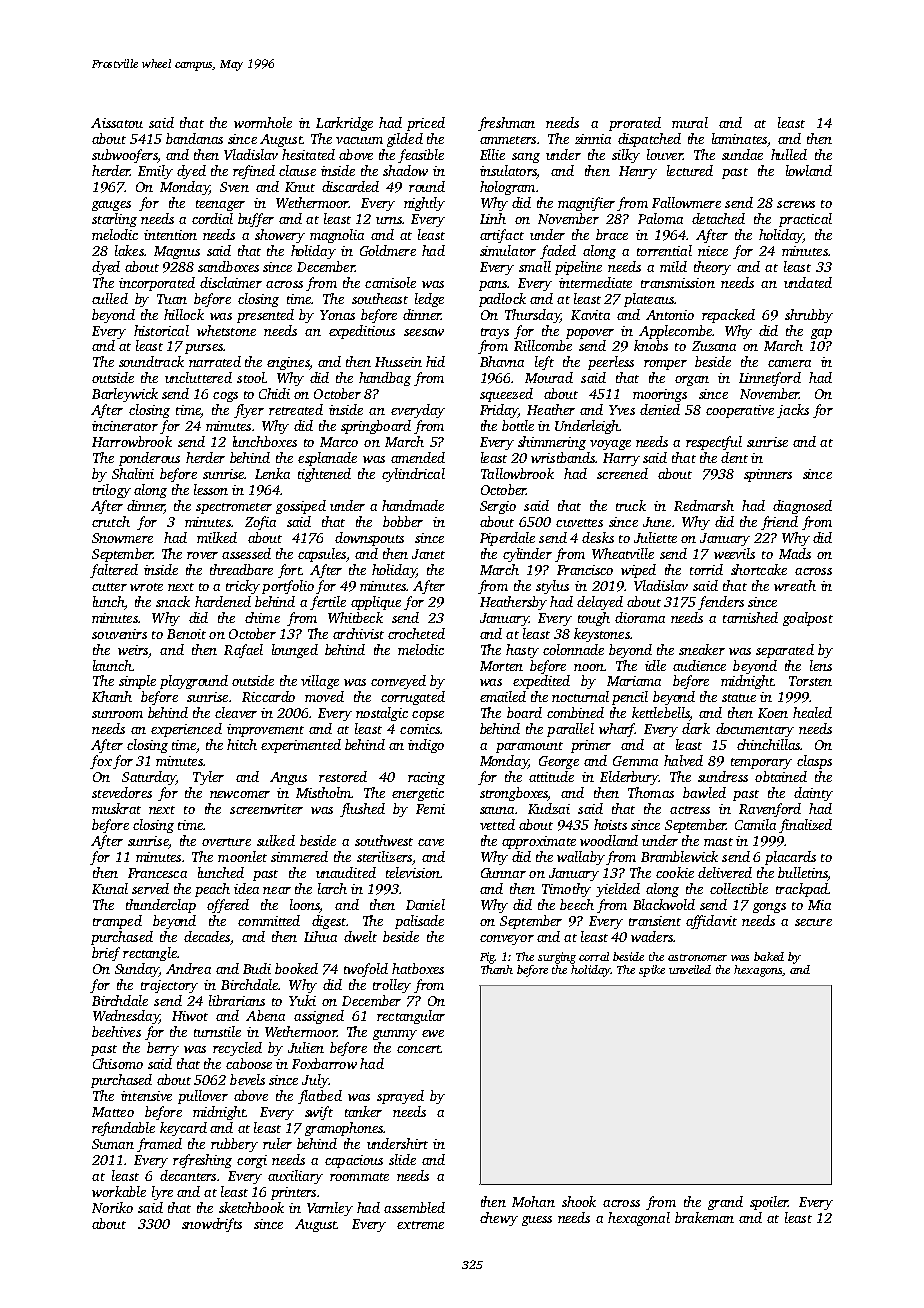  I want to click on cleaver, so click(236, 712).
